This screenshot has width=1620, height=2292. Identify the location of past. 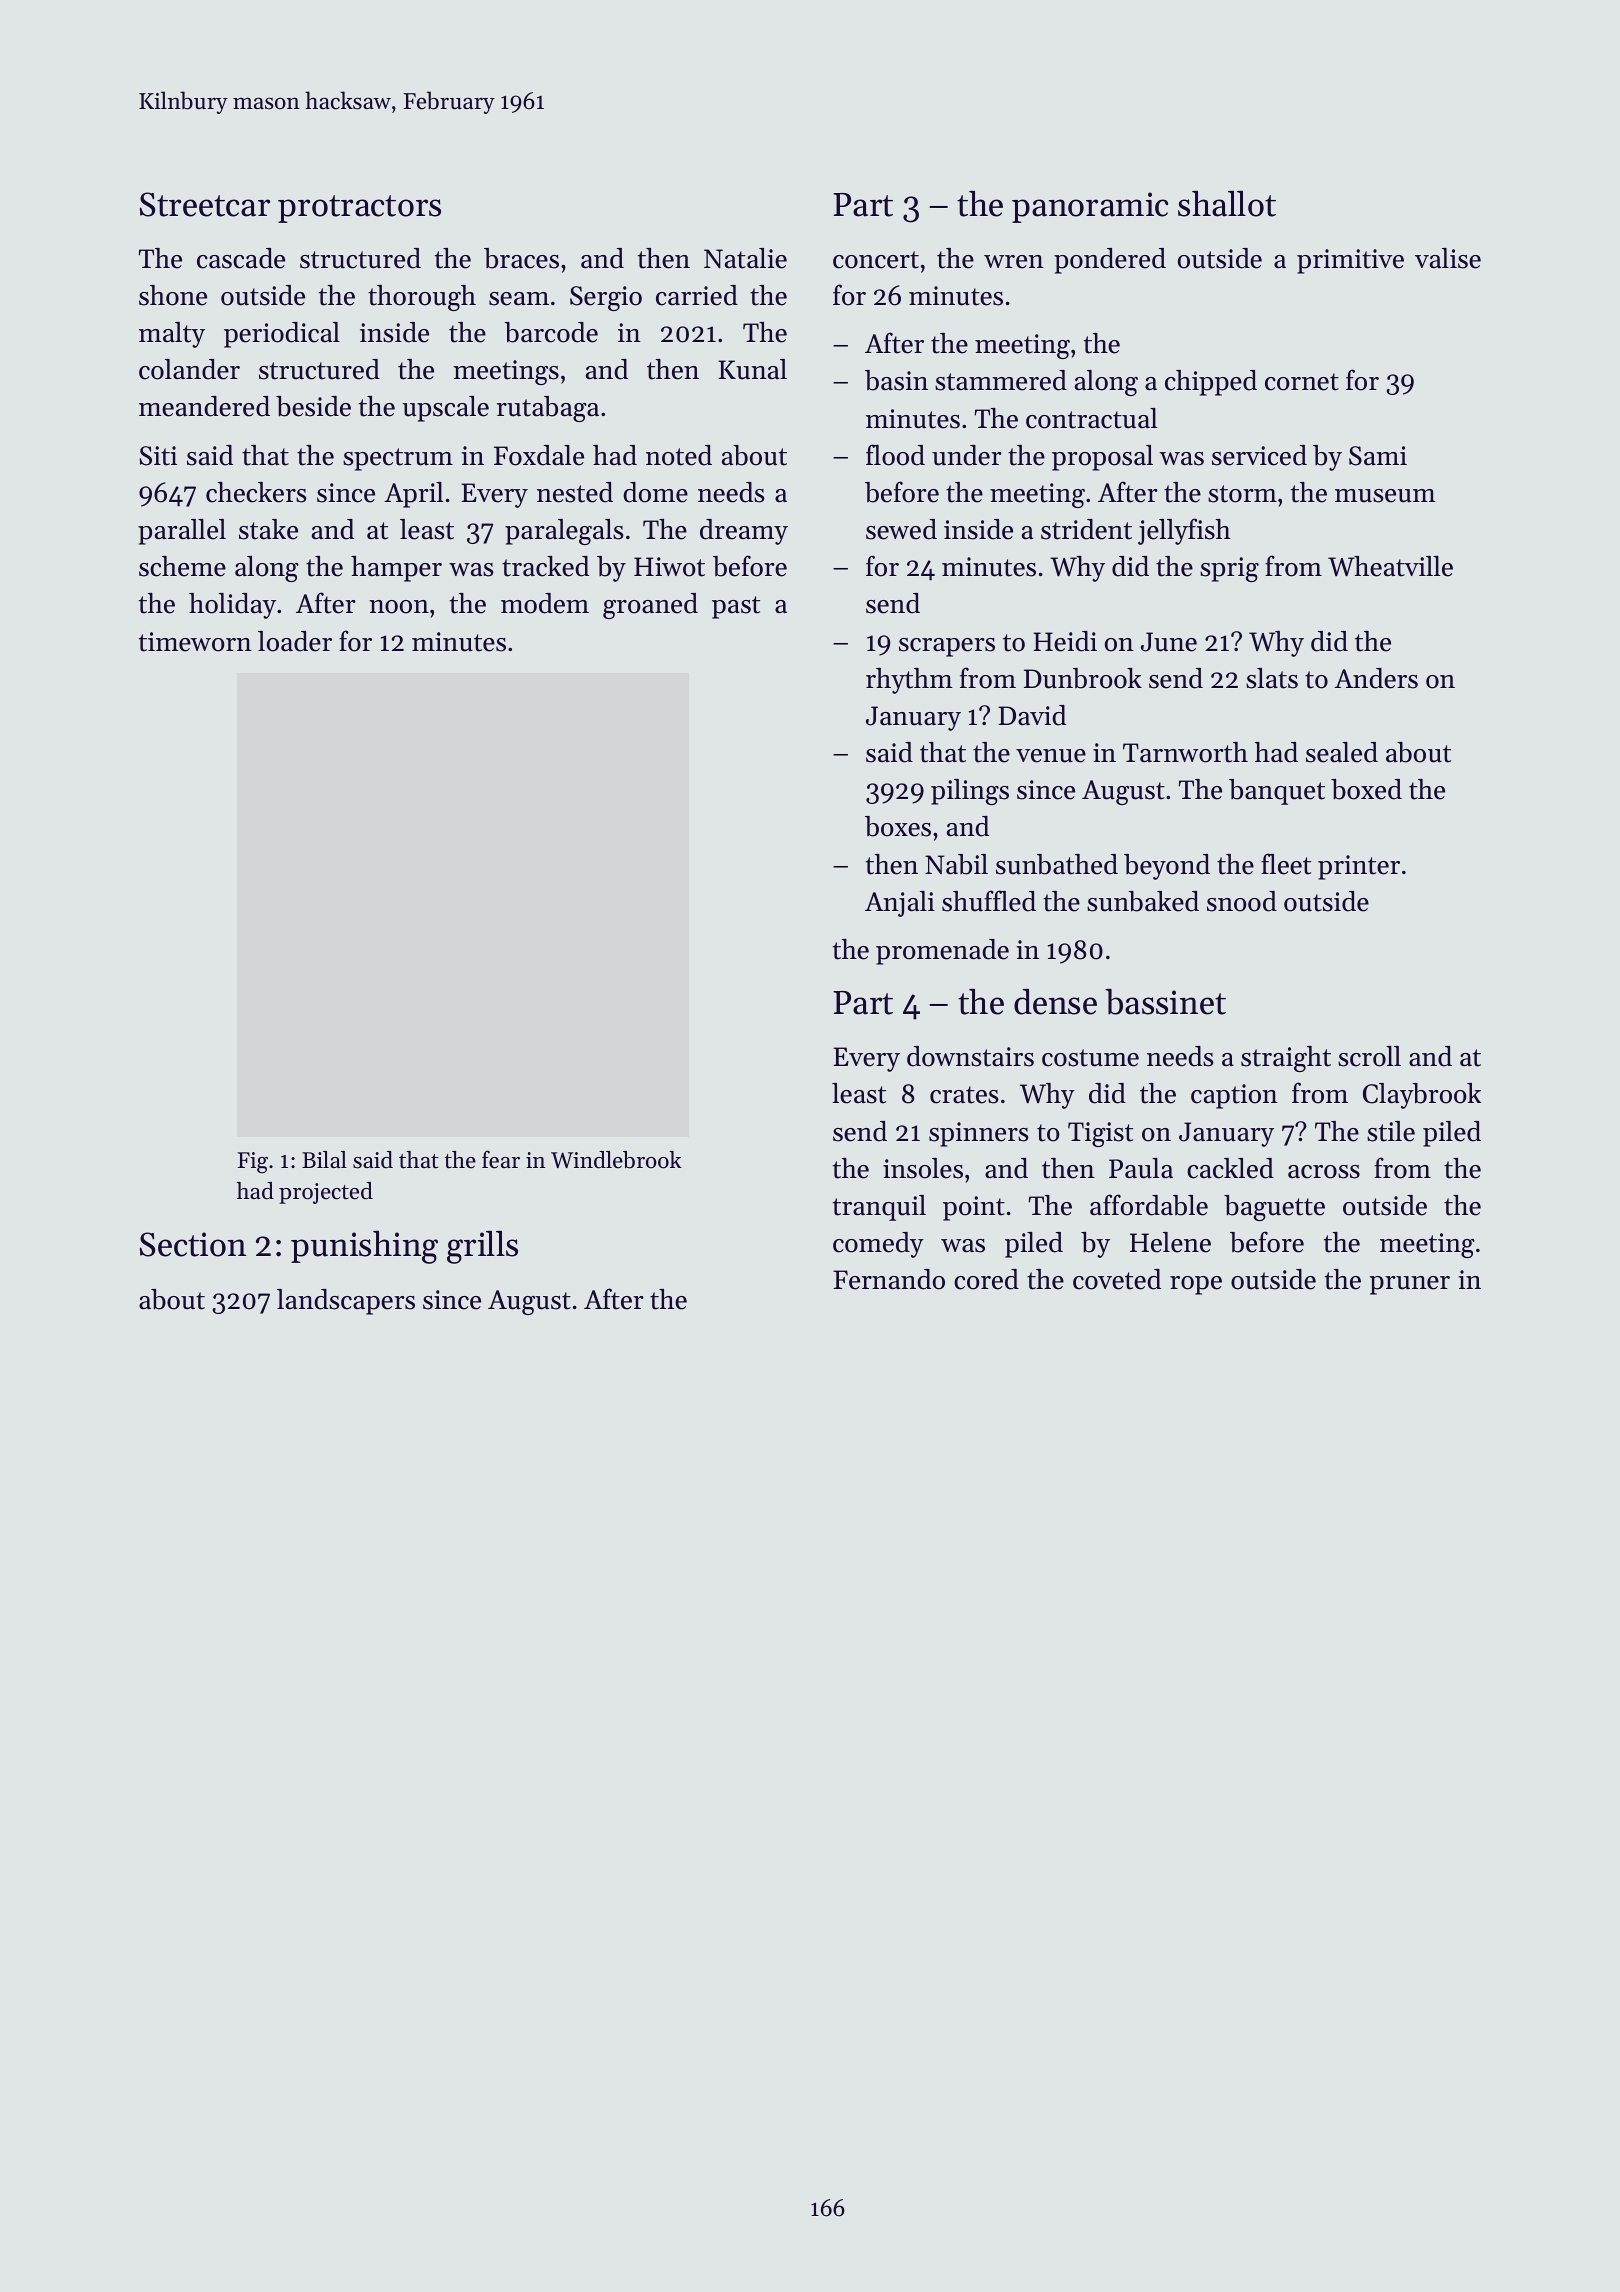
(736, 607).
